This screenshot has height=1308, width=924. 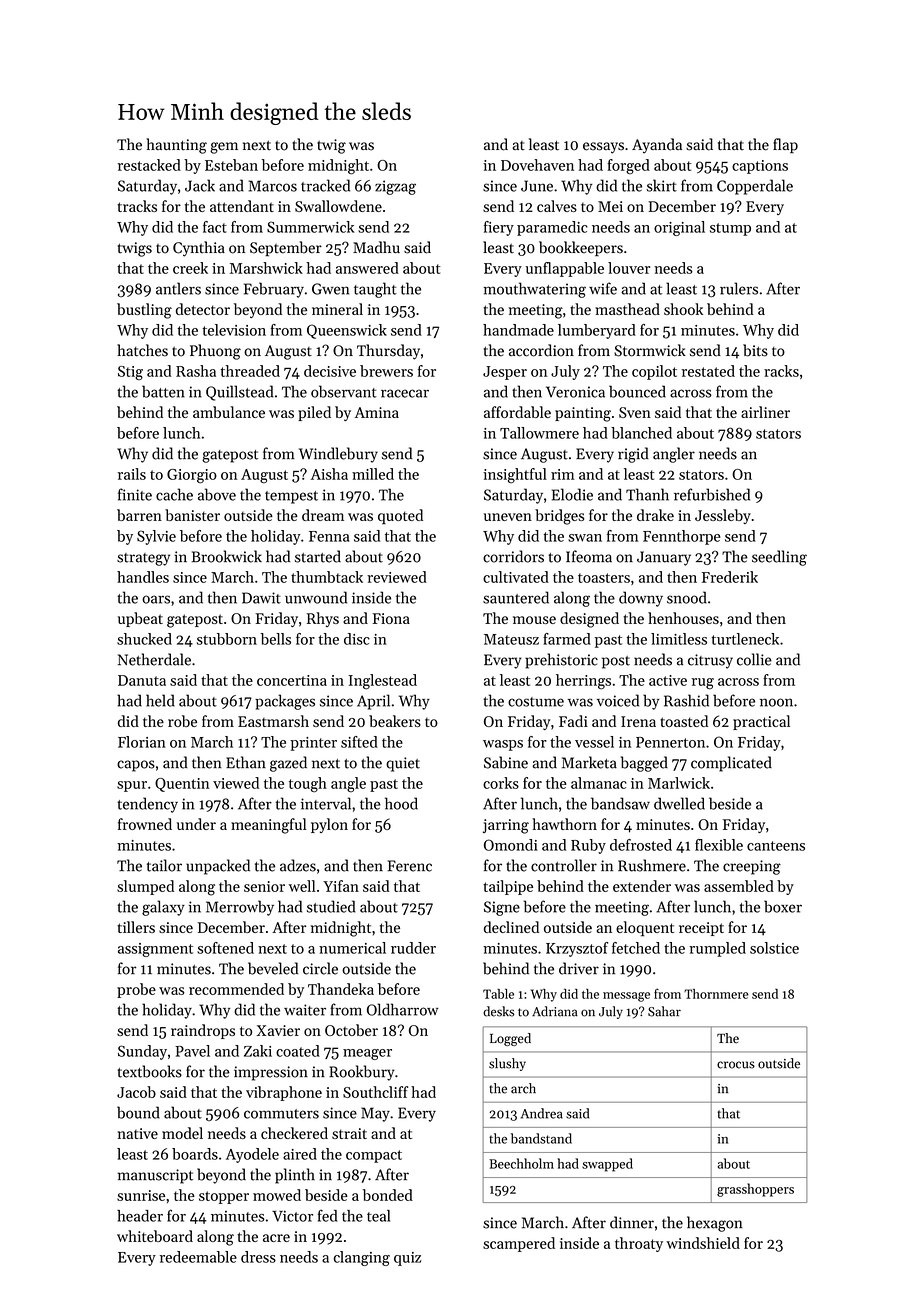 I want to click on Stormwick, so click(x=650, y=350).
